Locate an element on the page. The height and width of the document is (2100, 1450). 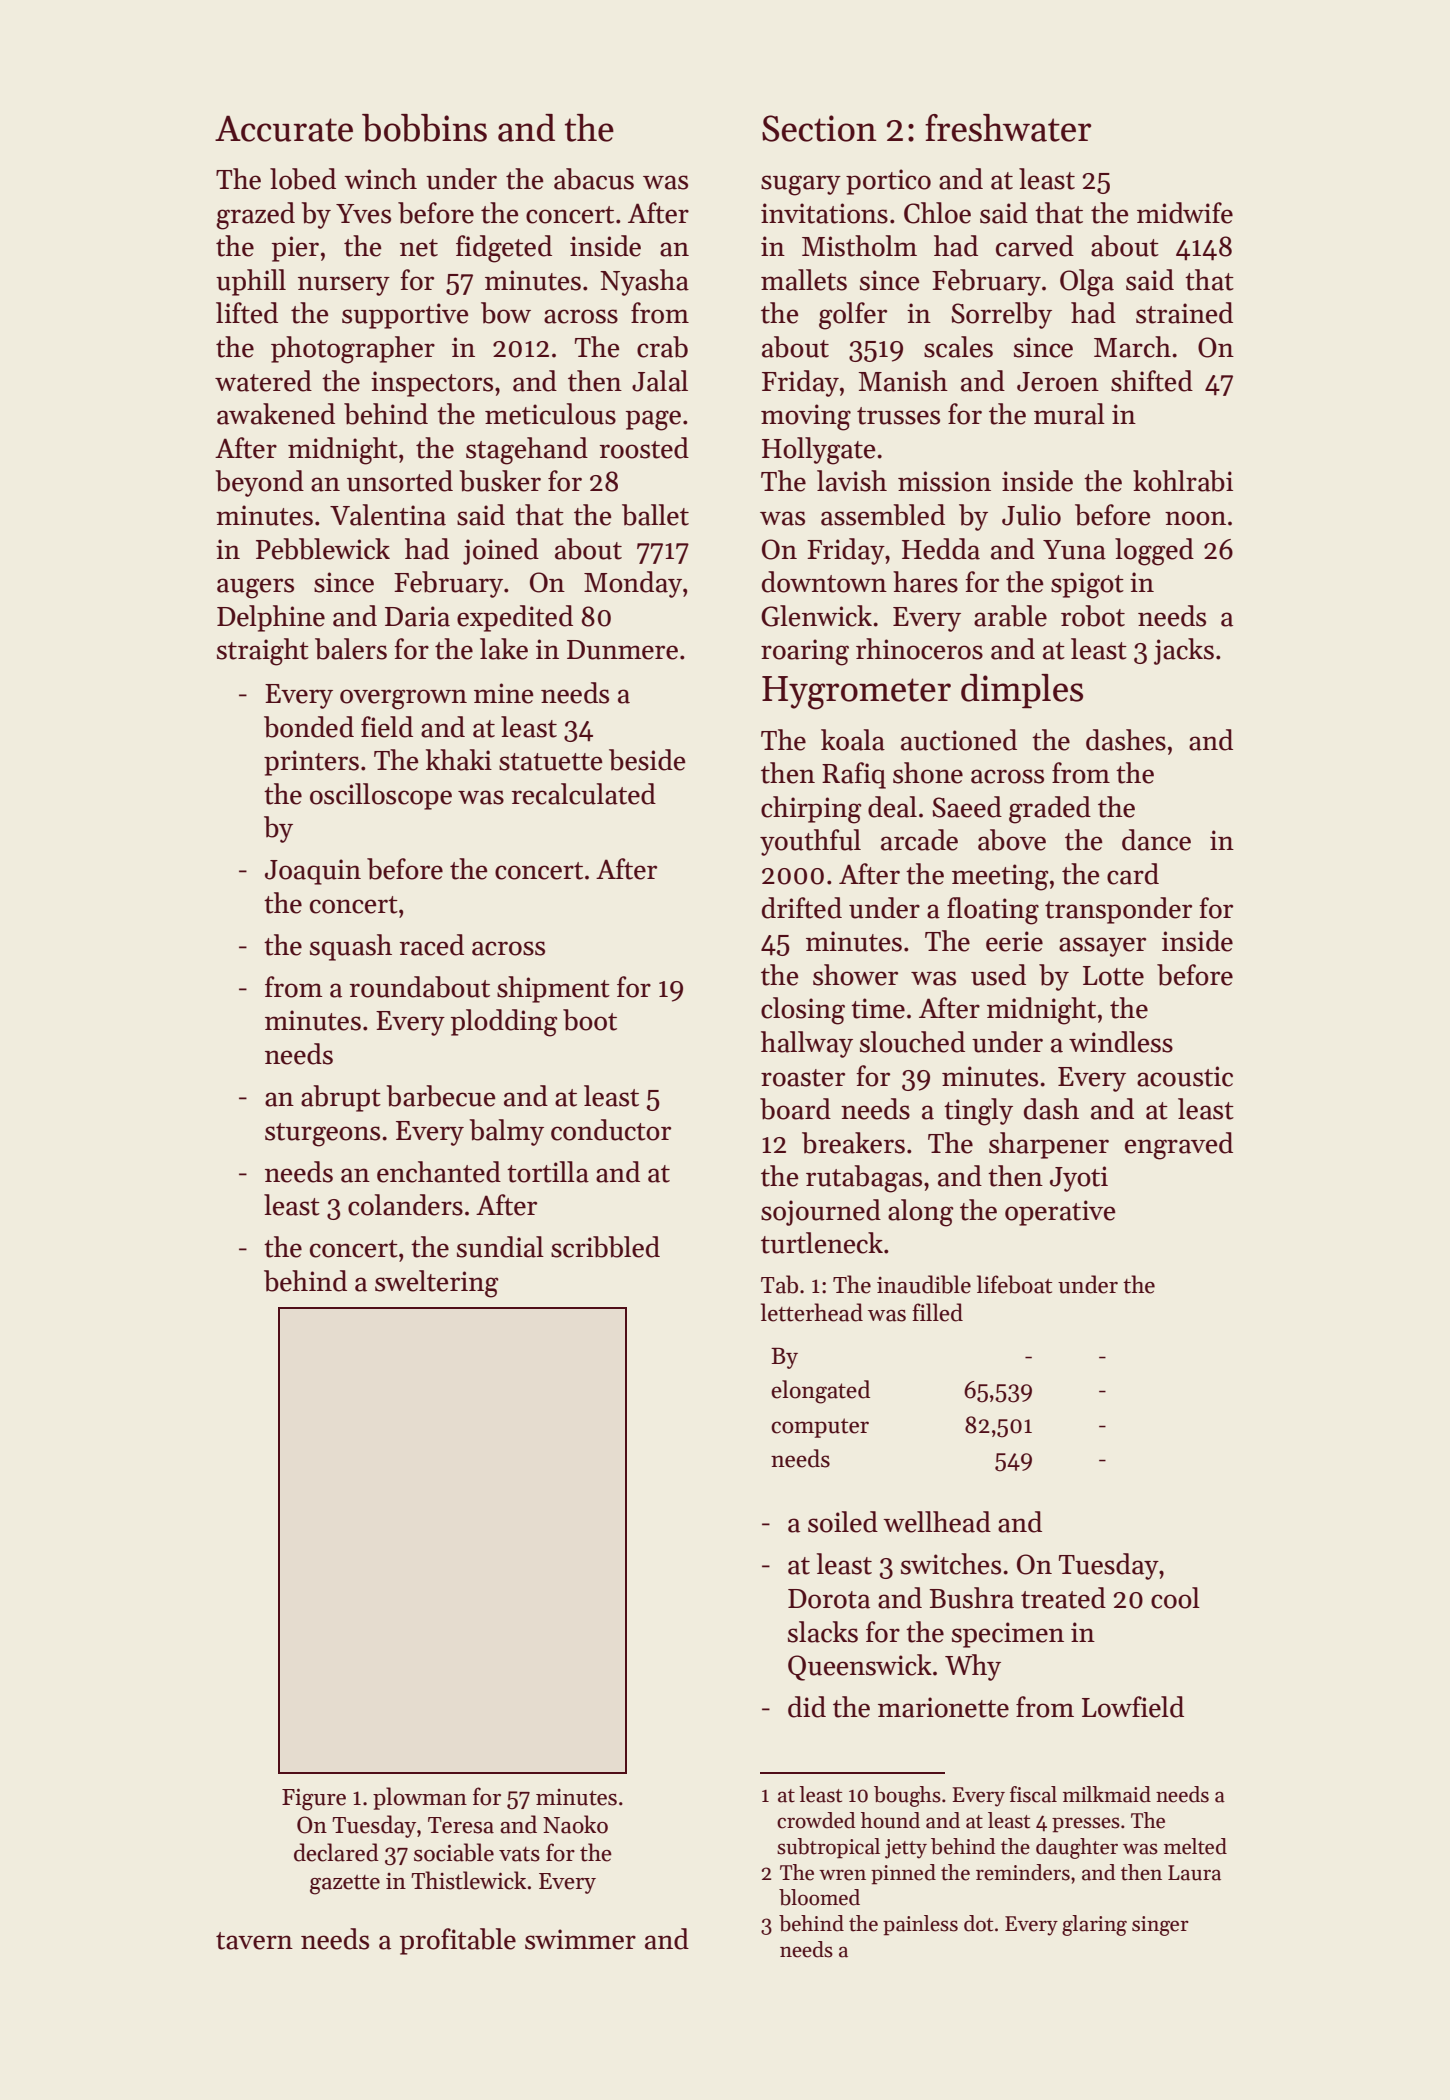
Joaquin is located at coordinates (313, 872).
